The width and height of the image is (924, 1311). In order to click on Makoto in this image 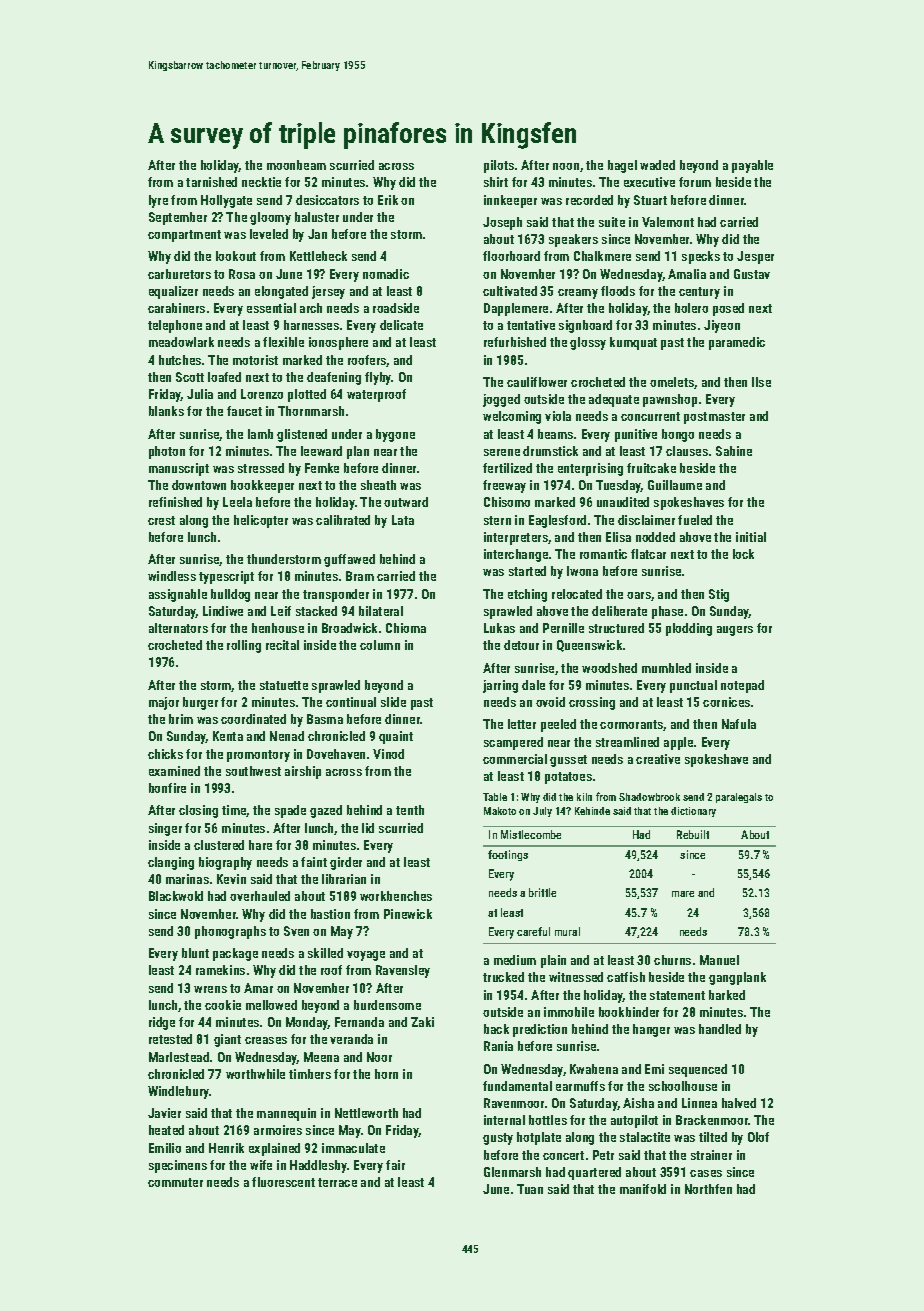, I will do `click(500, 811)`.
